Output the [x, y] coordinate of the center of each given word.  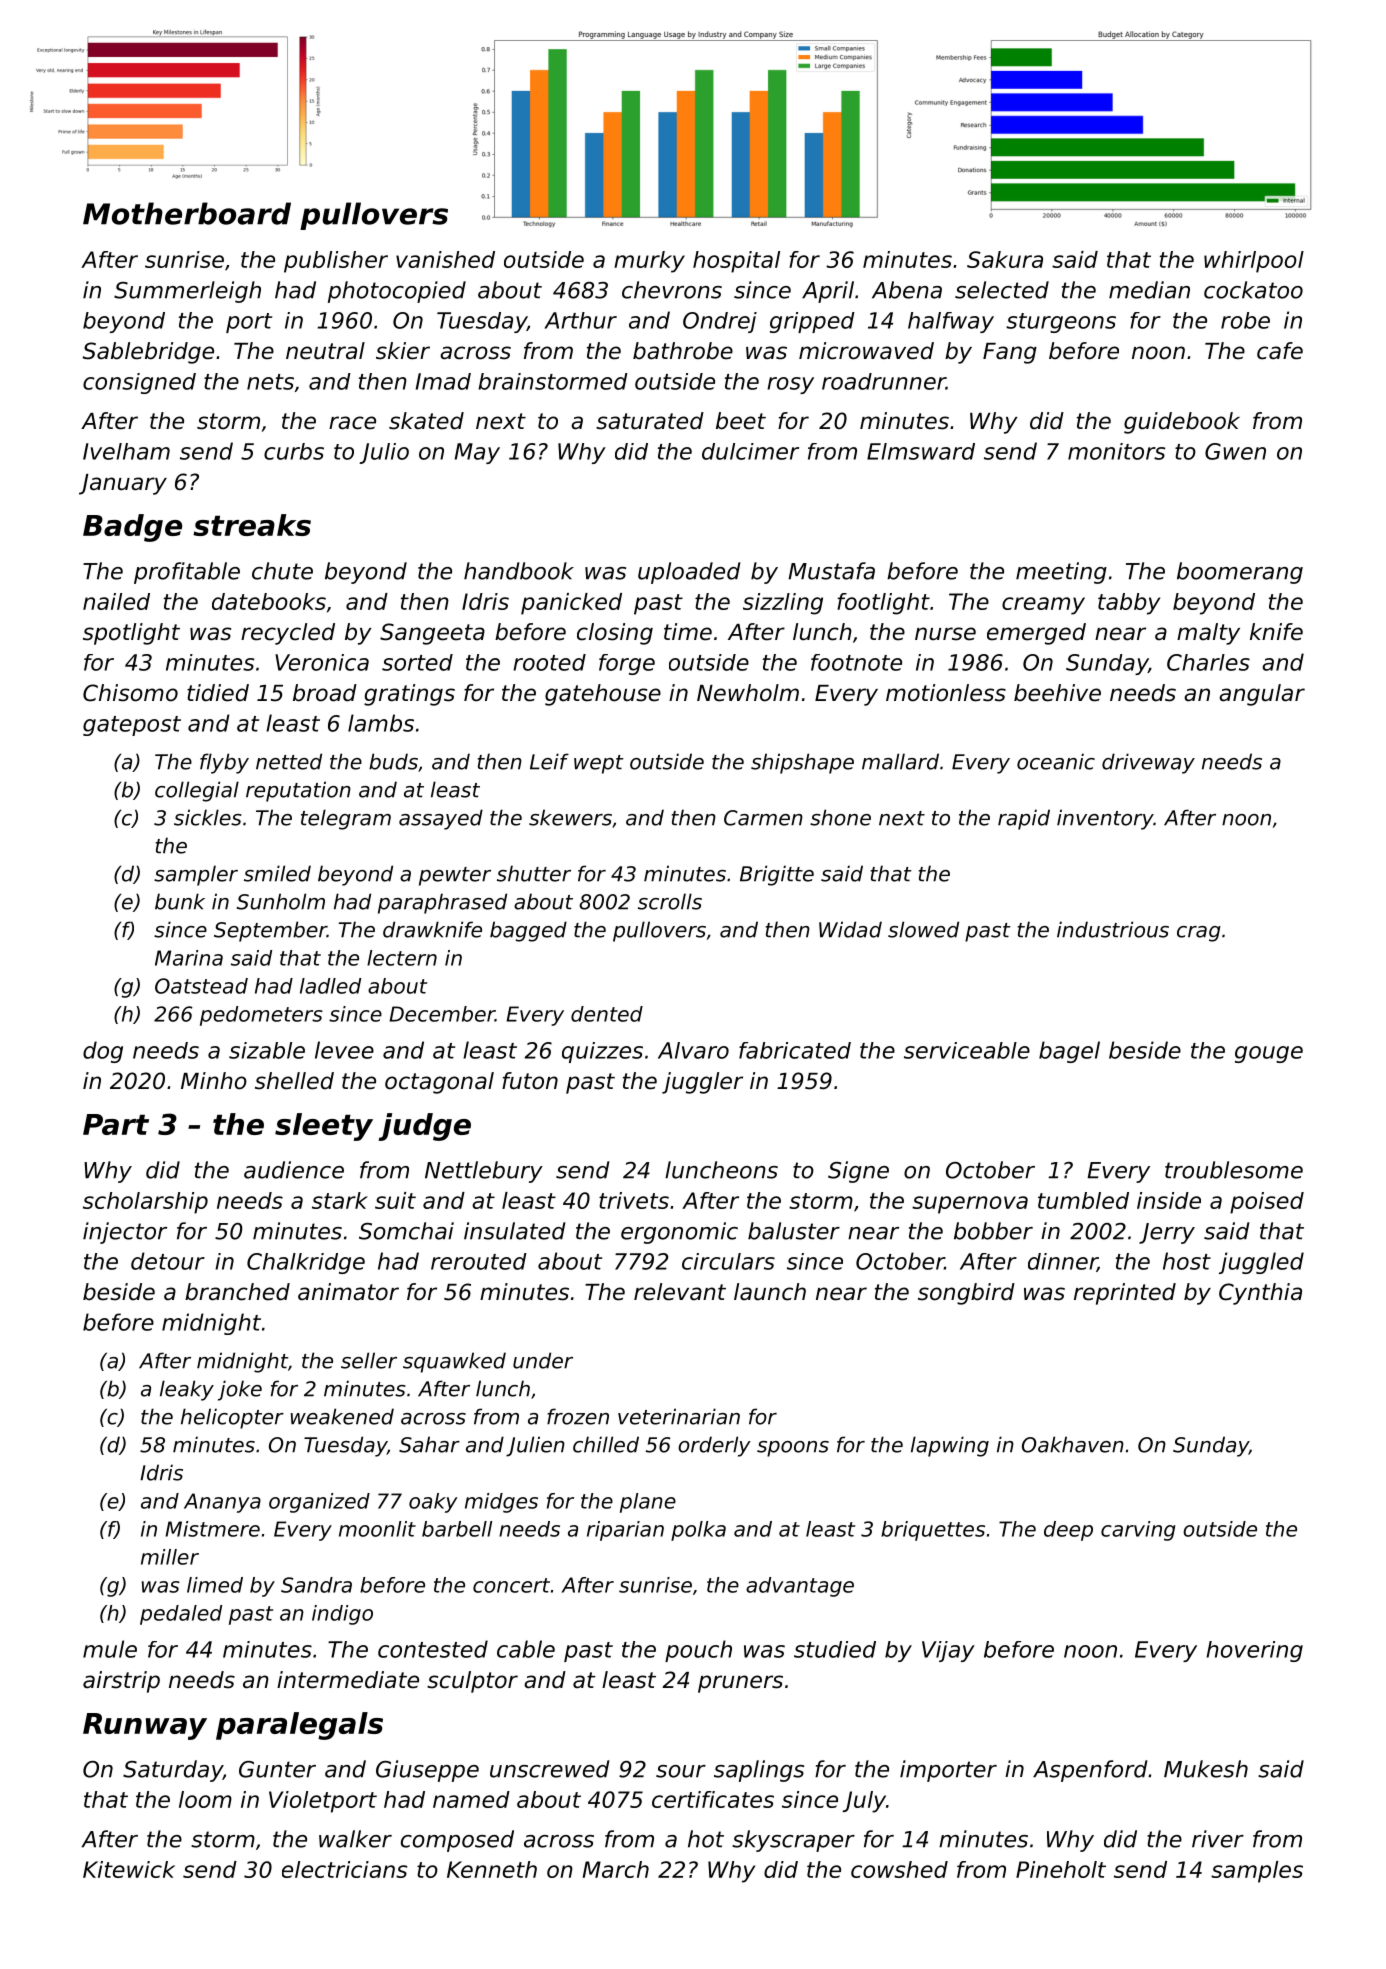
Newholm [748, 693]
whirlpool [1254, 262]
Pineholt [1061, 1869]
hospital [736, 262]
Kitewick [129, 1869]
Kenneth [492, 1869]
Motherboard [187, 213]
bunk [180, 901]
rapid [1024, 819]
